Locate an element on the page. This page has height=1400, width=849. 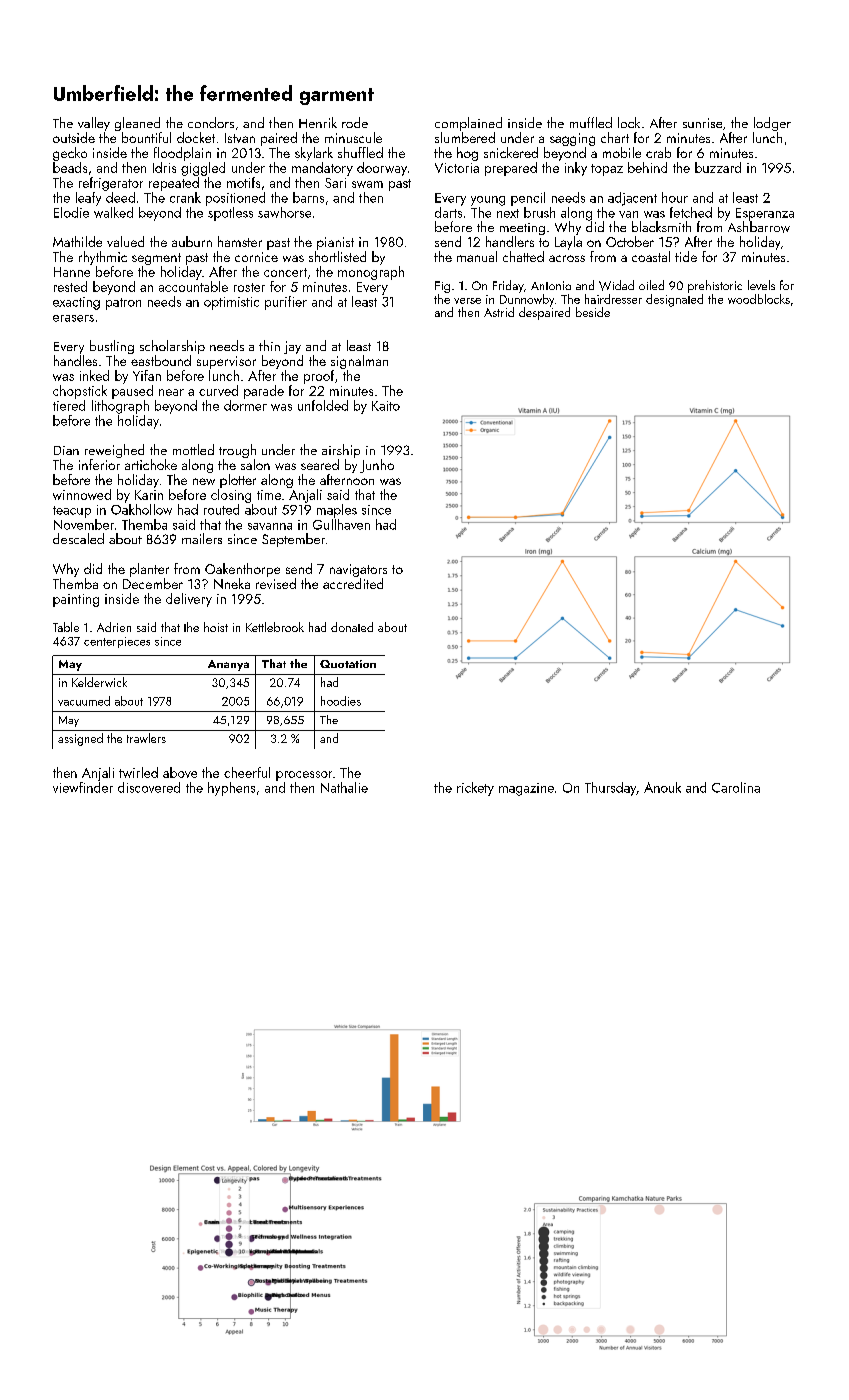
Hanne is located at coordinates (72, 272).
